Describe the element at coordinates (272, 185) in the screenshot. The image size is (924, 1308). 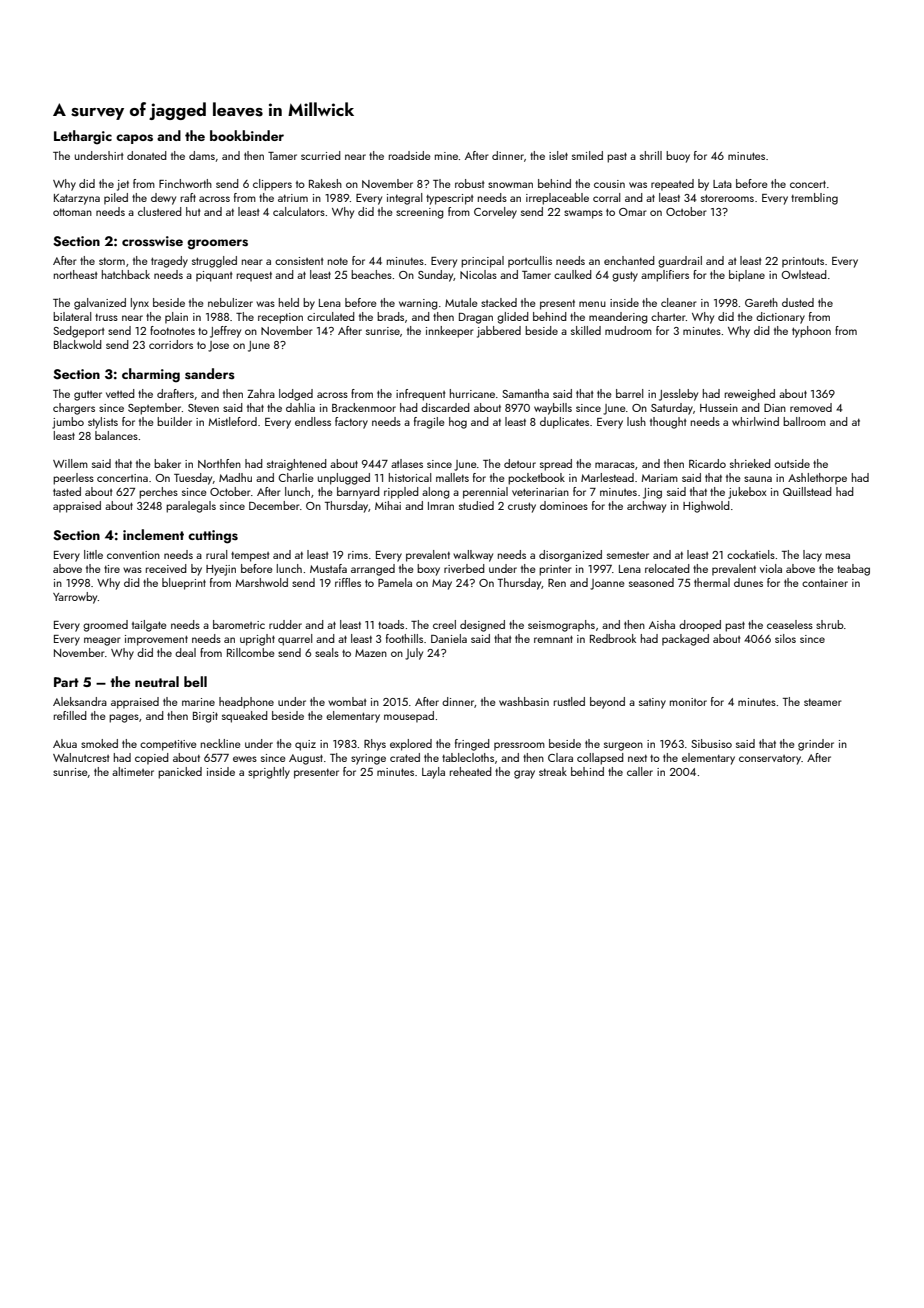
I see `clippers` at that location.
